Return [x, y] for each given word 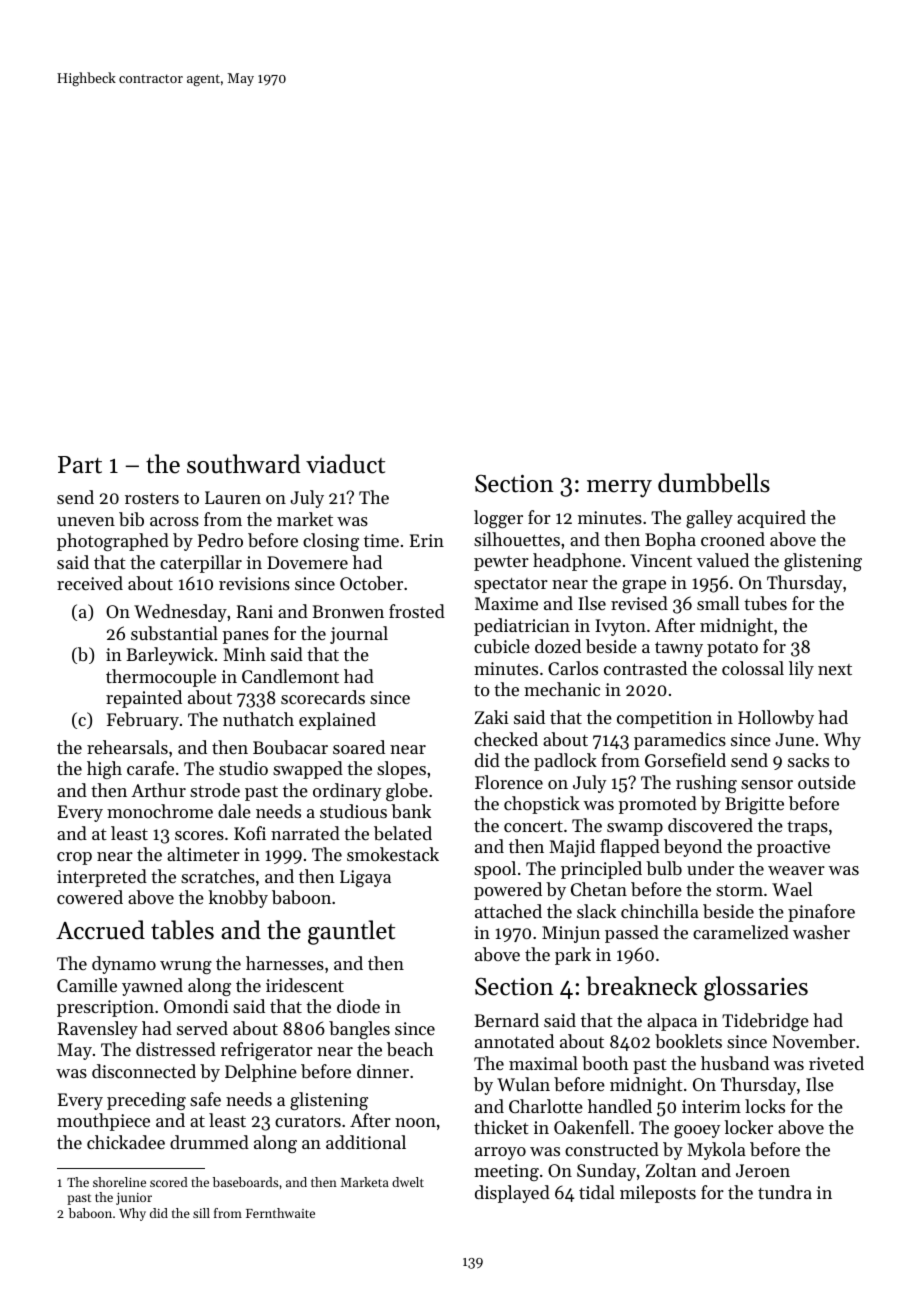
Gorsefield [685, 760]
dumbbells [714, 483]
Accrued [100, 930]
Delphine [261, 1073]
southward [243, 464]
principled [601, 870]
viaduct [345, 464]
